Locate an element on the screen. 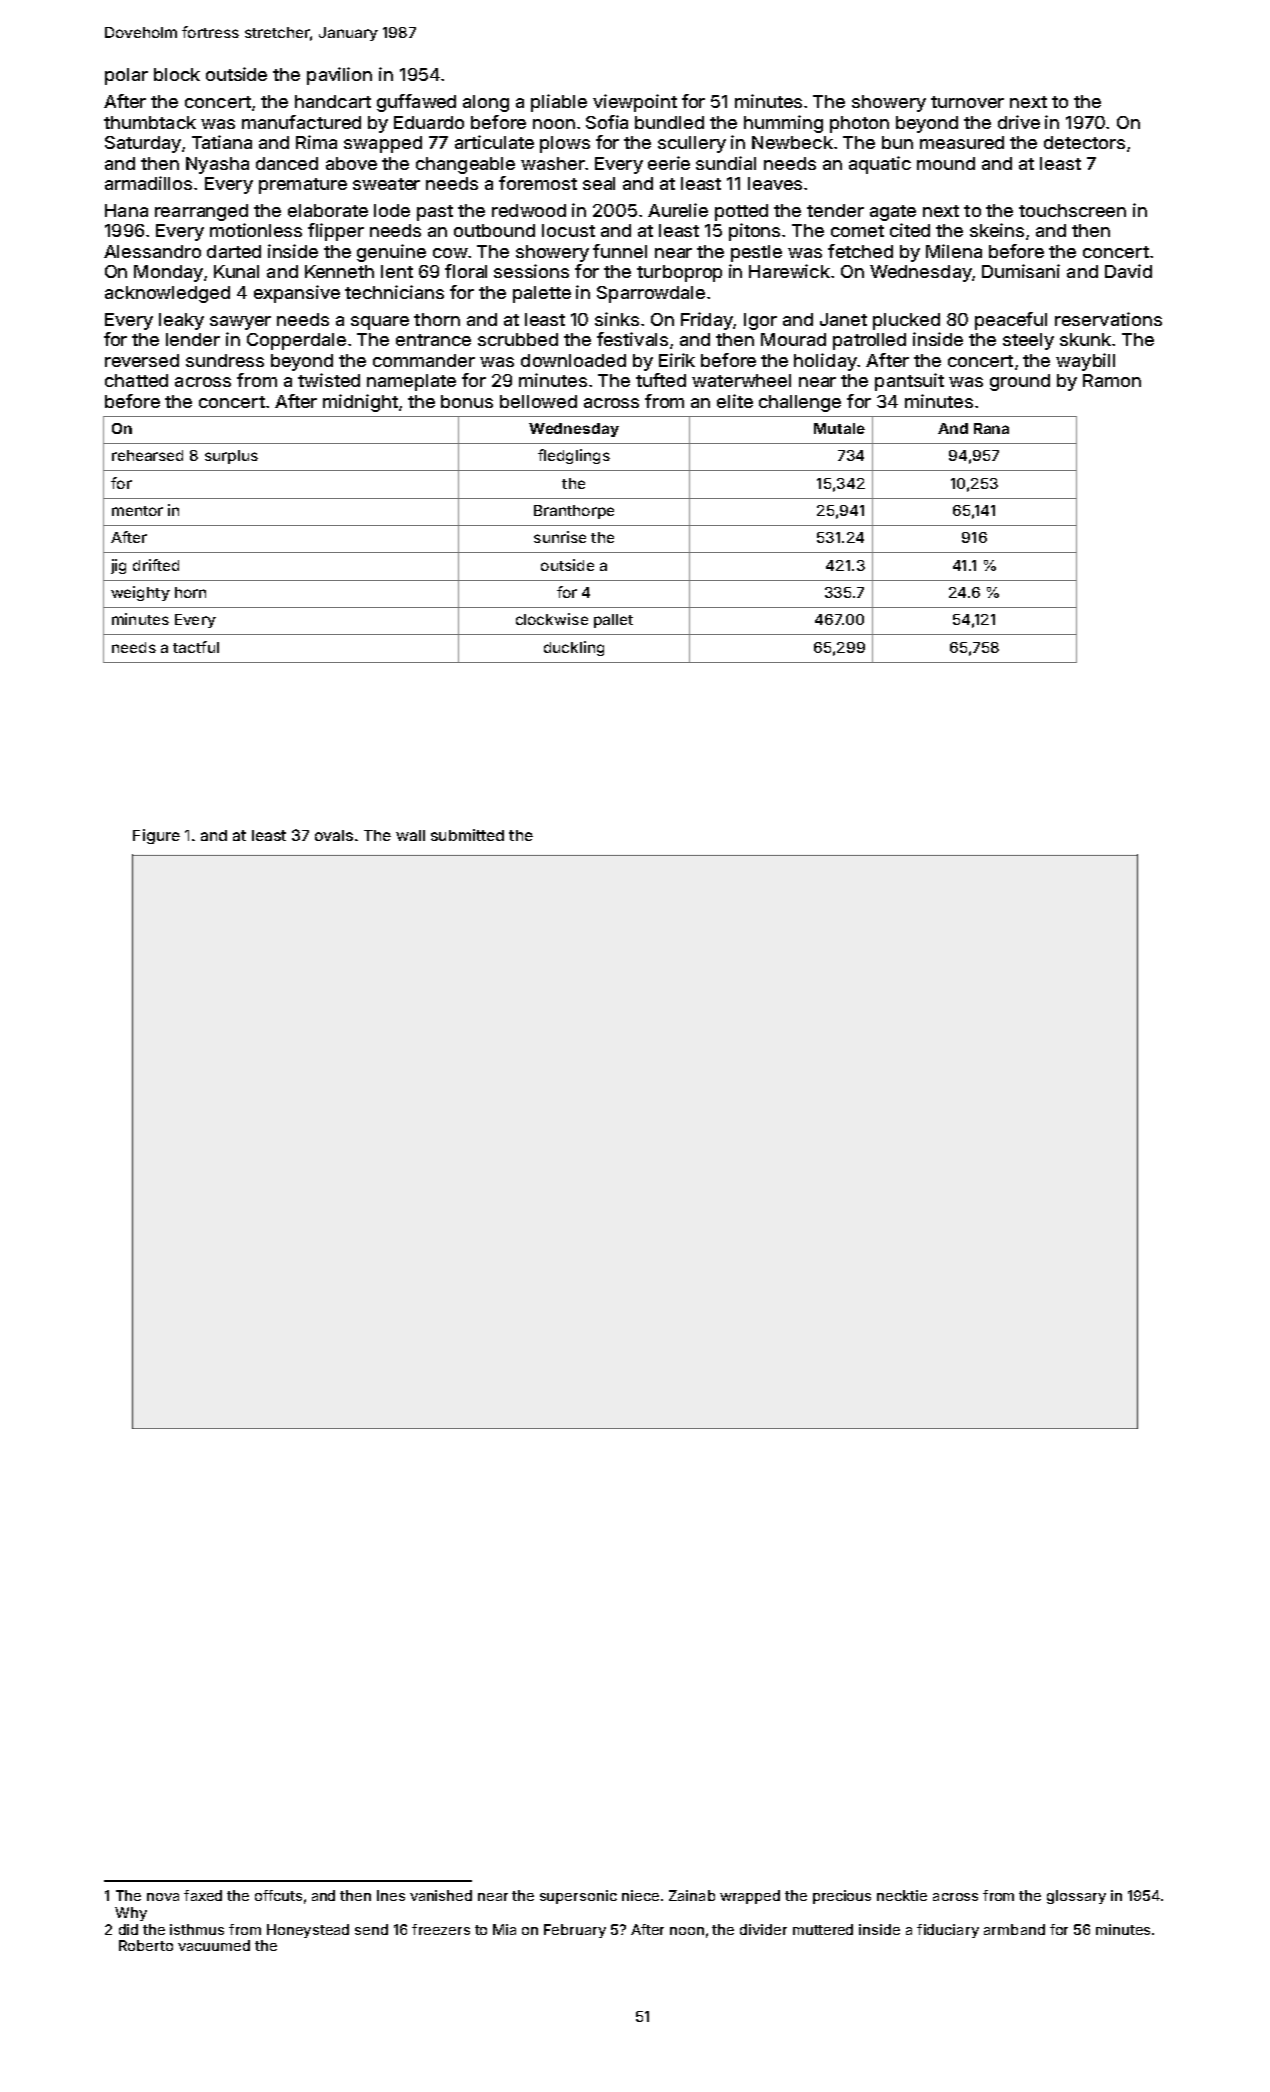 The height and width of the screenshot is (2092, 1270). niece is located at coordinates (640, 1895).
